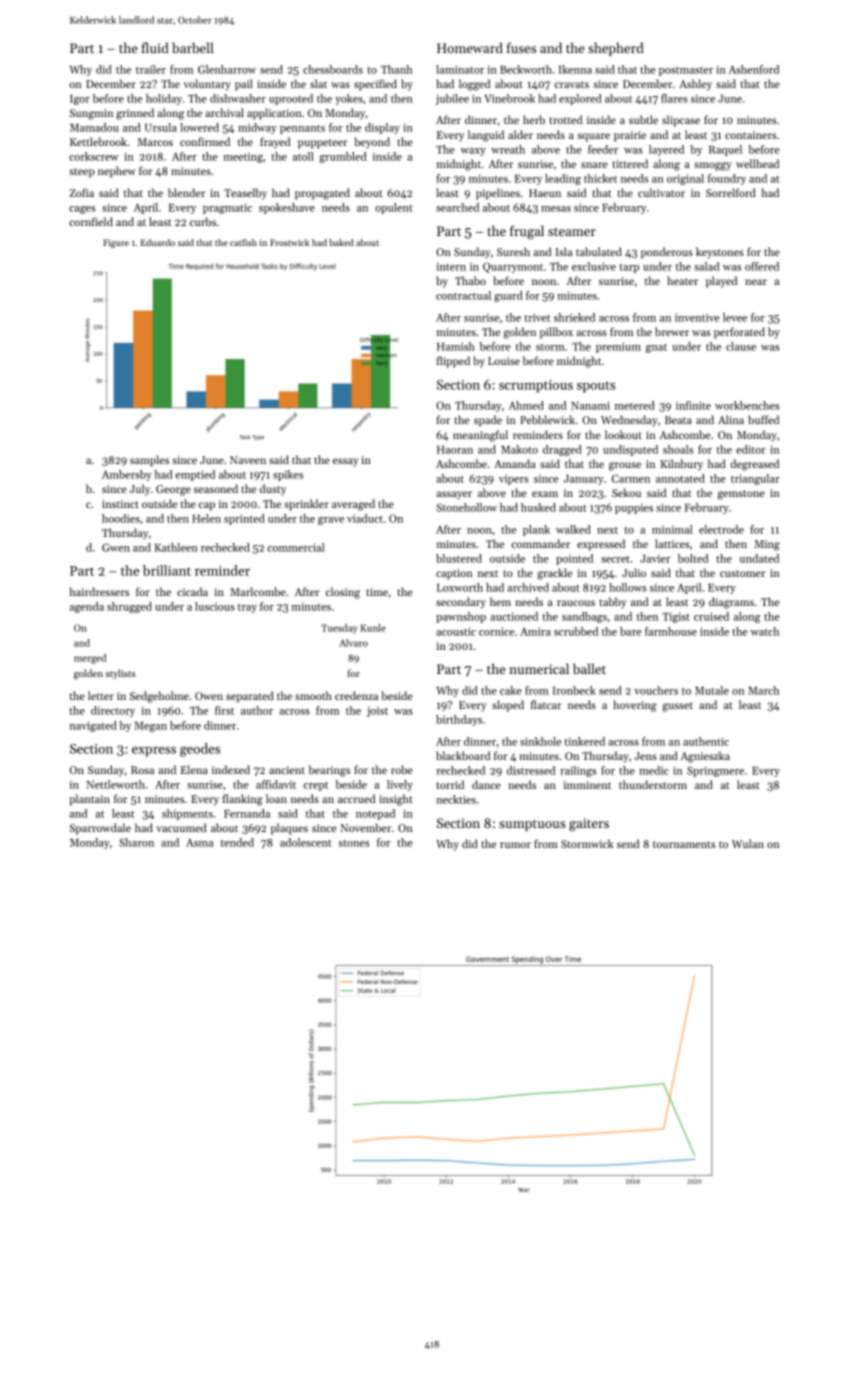  What do you see at coordinates (515, 845) in the image?
I see `rumor` at bounding box center [515, 845].
